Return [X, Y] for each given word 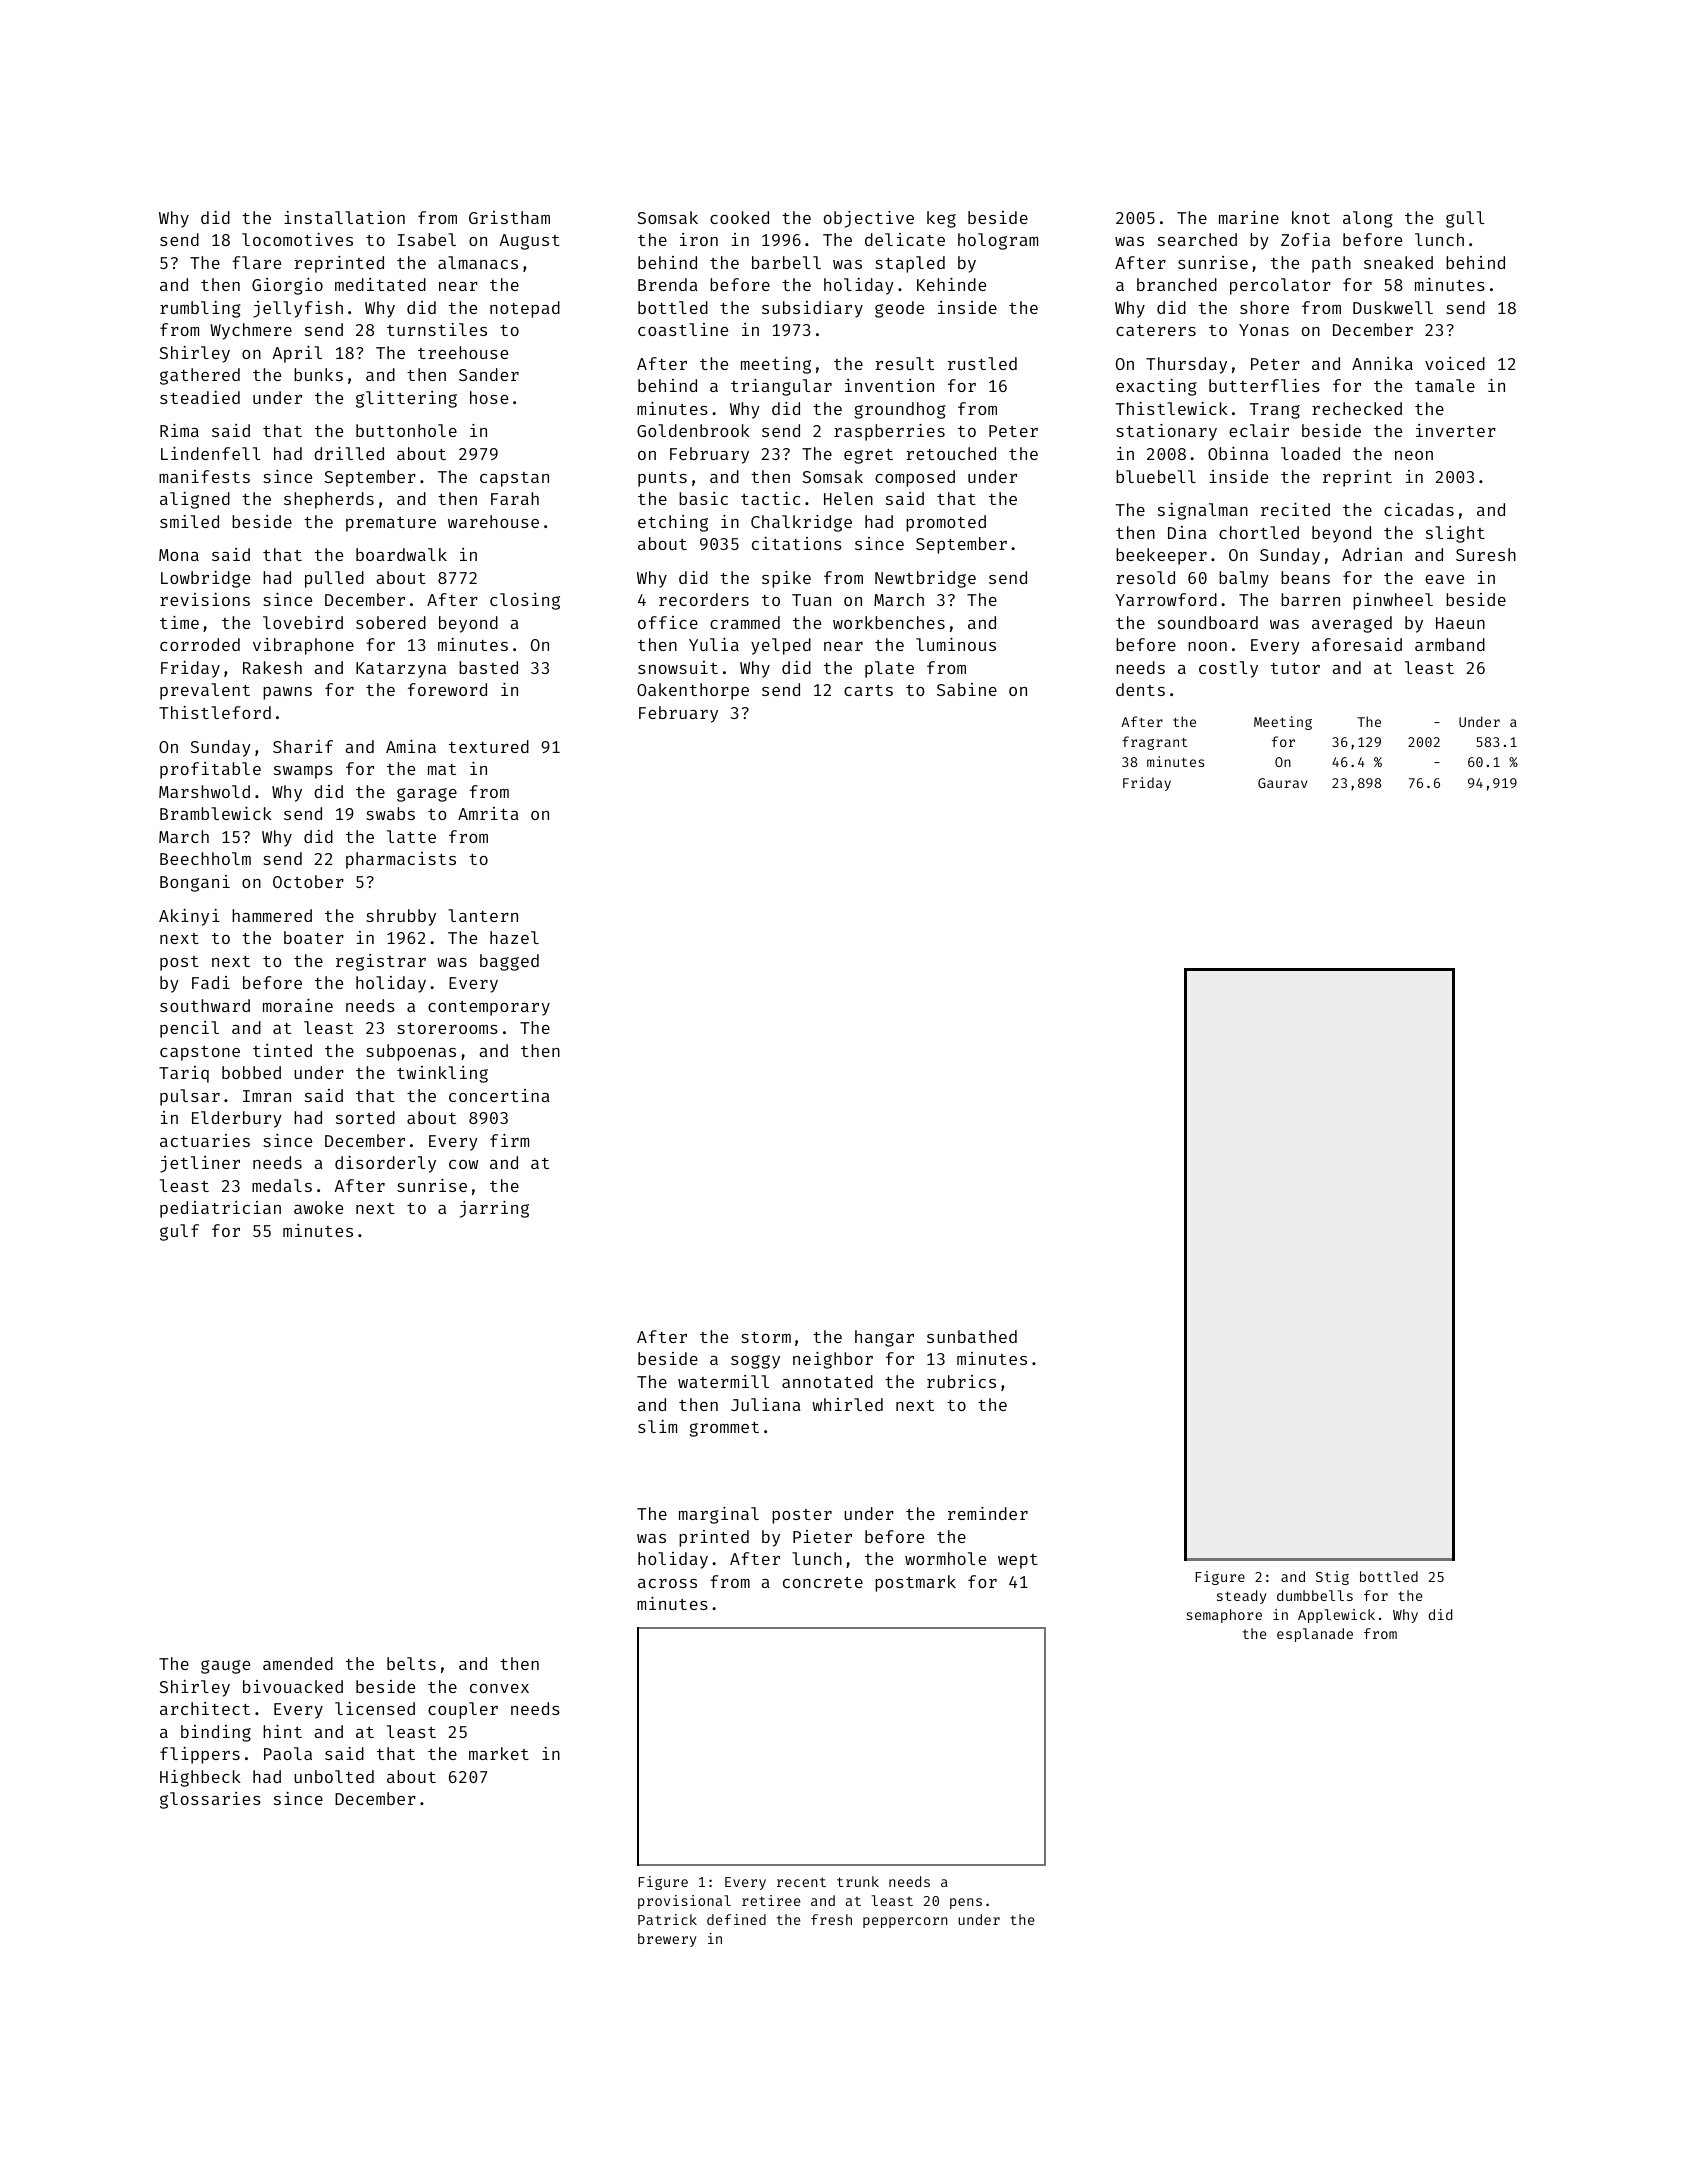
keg [941, 219]
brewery [667, 1940]
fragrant [1155, 743]
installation [344, 217]
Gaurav [1283, 783]
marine [1249, 217]
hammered [272, 915]
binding [216, 1733]
